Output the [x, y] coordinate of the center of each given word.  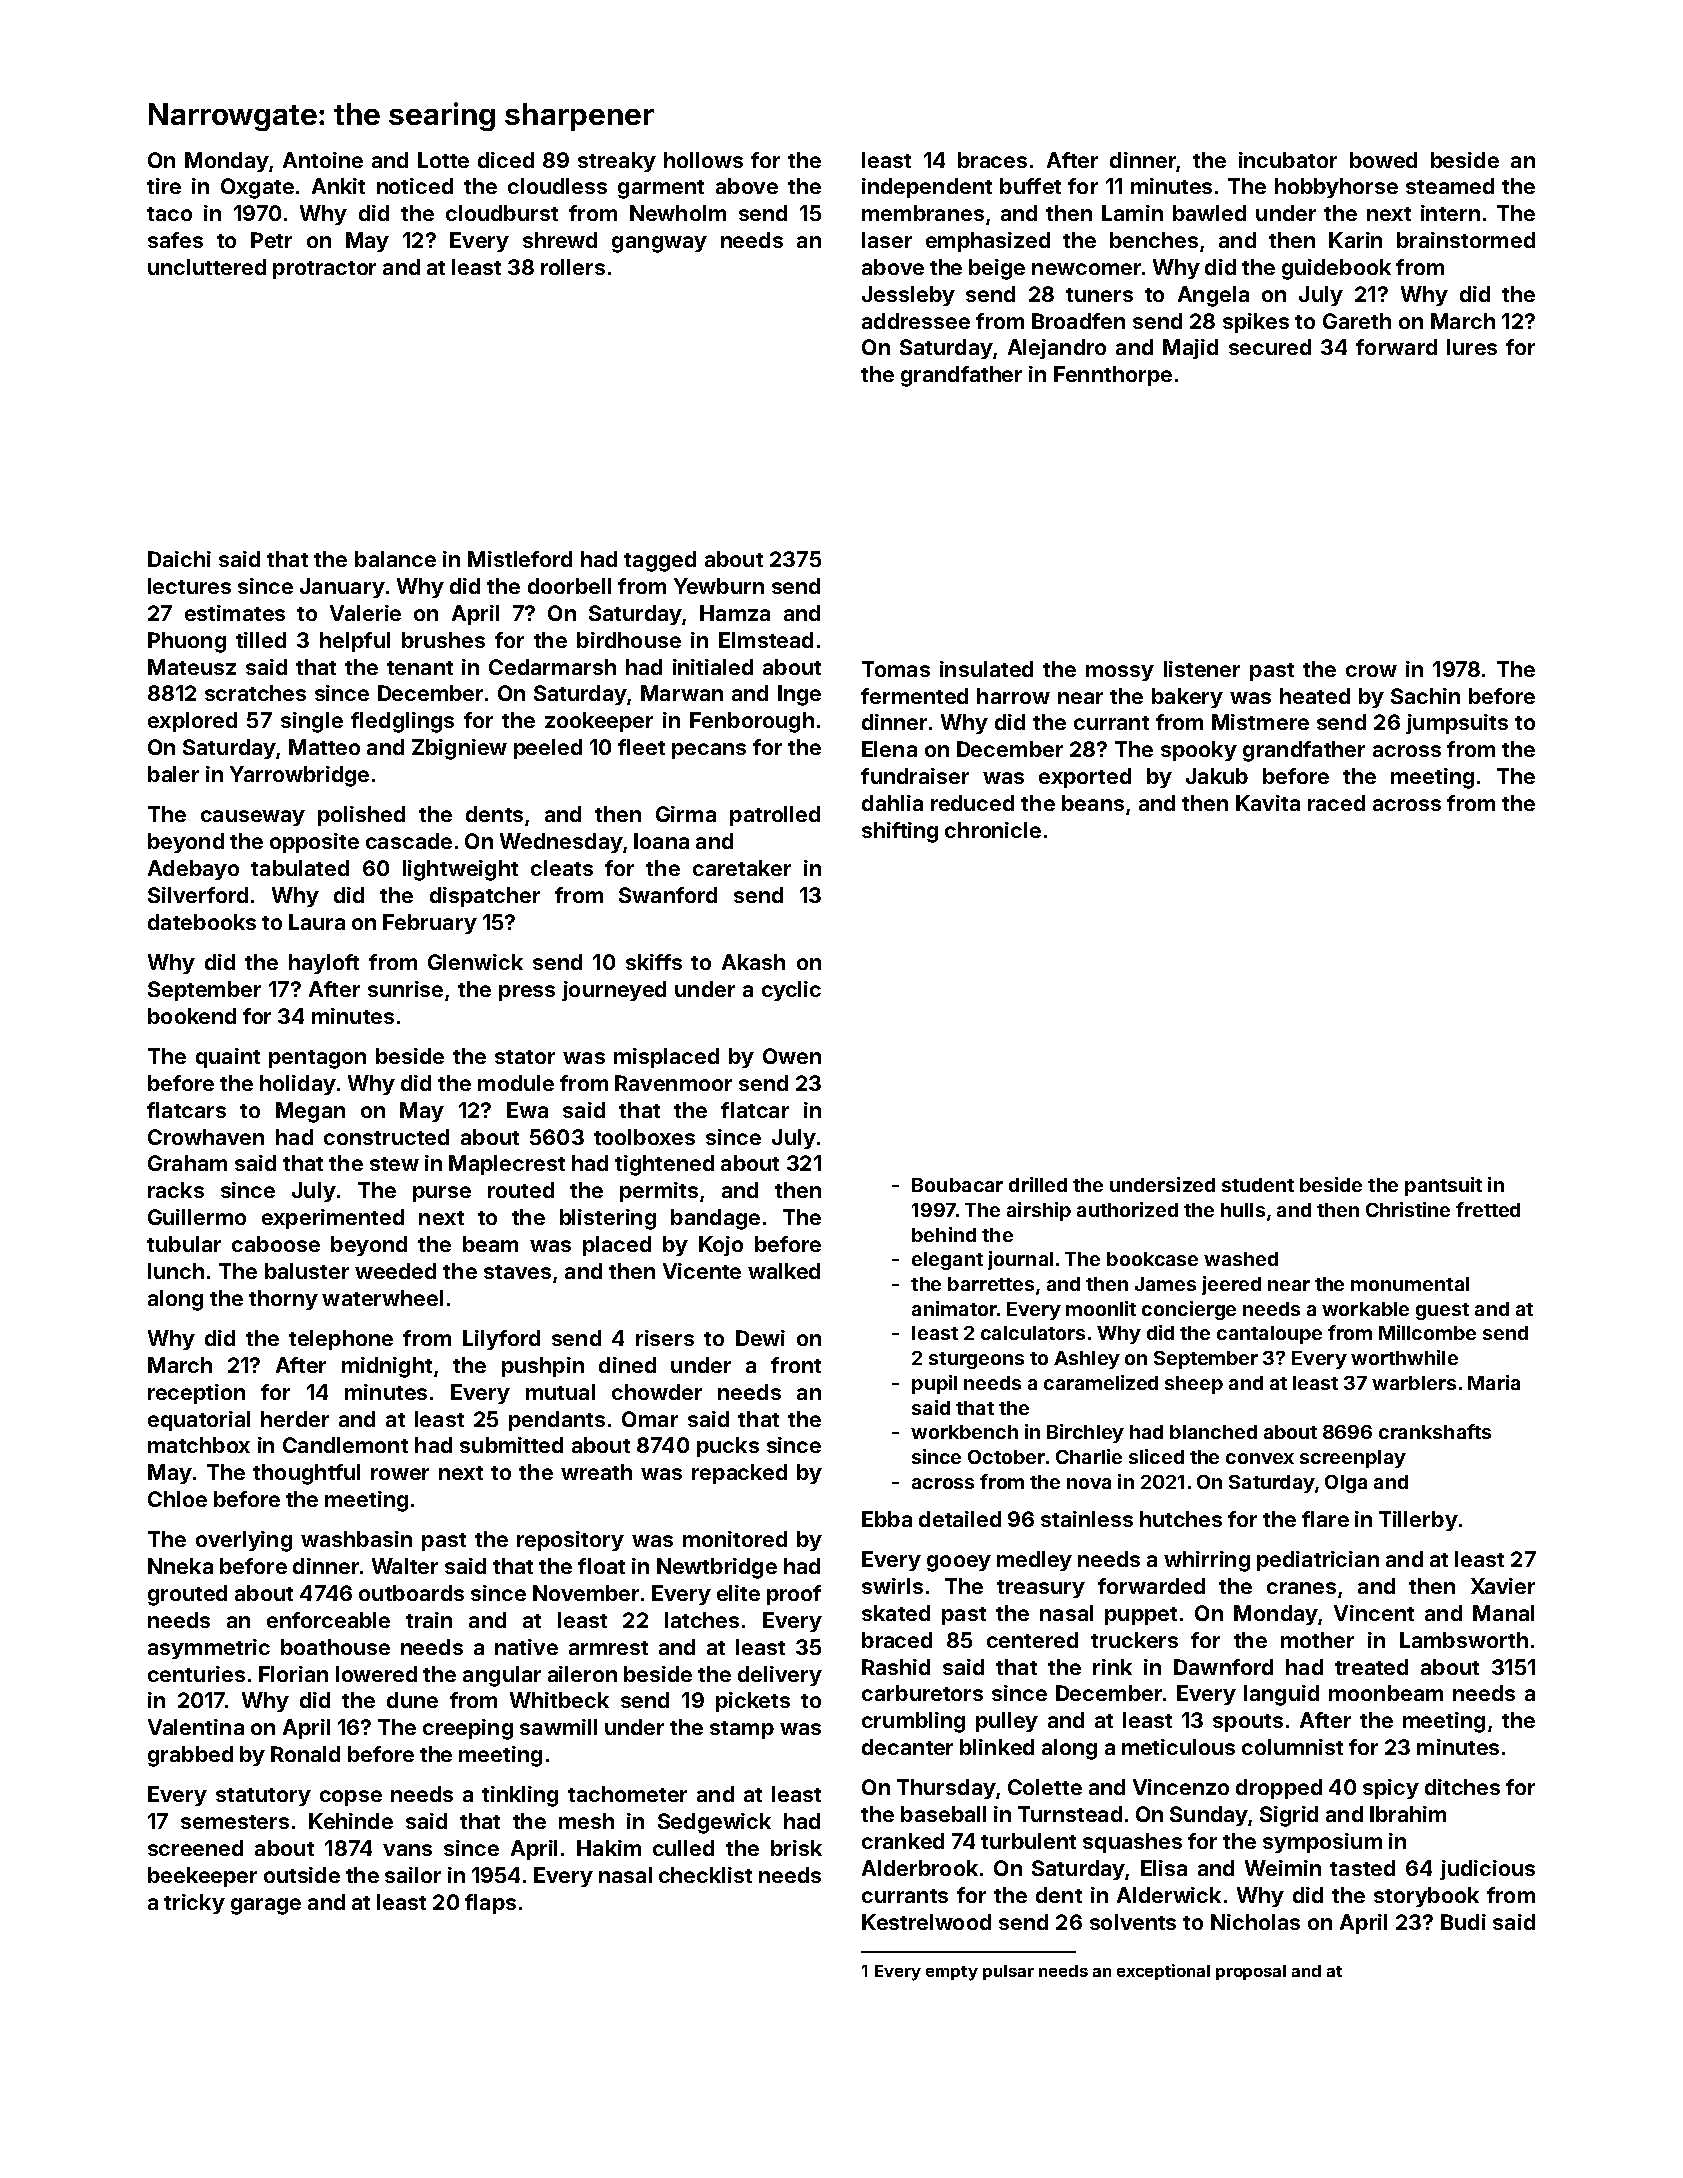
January [342, 588]
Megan [310, 1112]
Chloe [177, 1499]
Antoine [323, 160]
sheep [1194, 1385]
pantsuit [1443, 1186]
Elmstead [766, 640]
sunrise [405, 989]
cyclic [791, 991]
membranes [923, 213]
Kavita [1268, 803]
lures [1472, 347]
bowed [1383, 160]
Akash [753, 962]
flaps [490, 1904]
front [796, 1365]
